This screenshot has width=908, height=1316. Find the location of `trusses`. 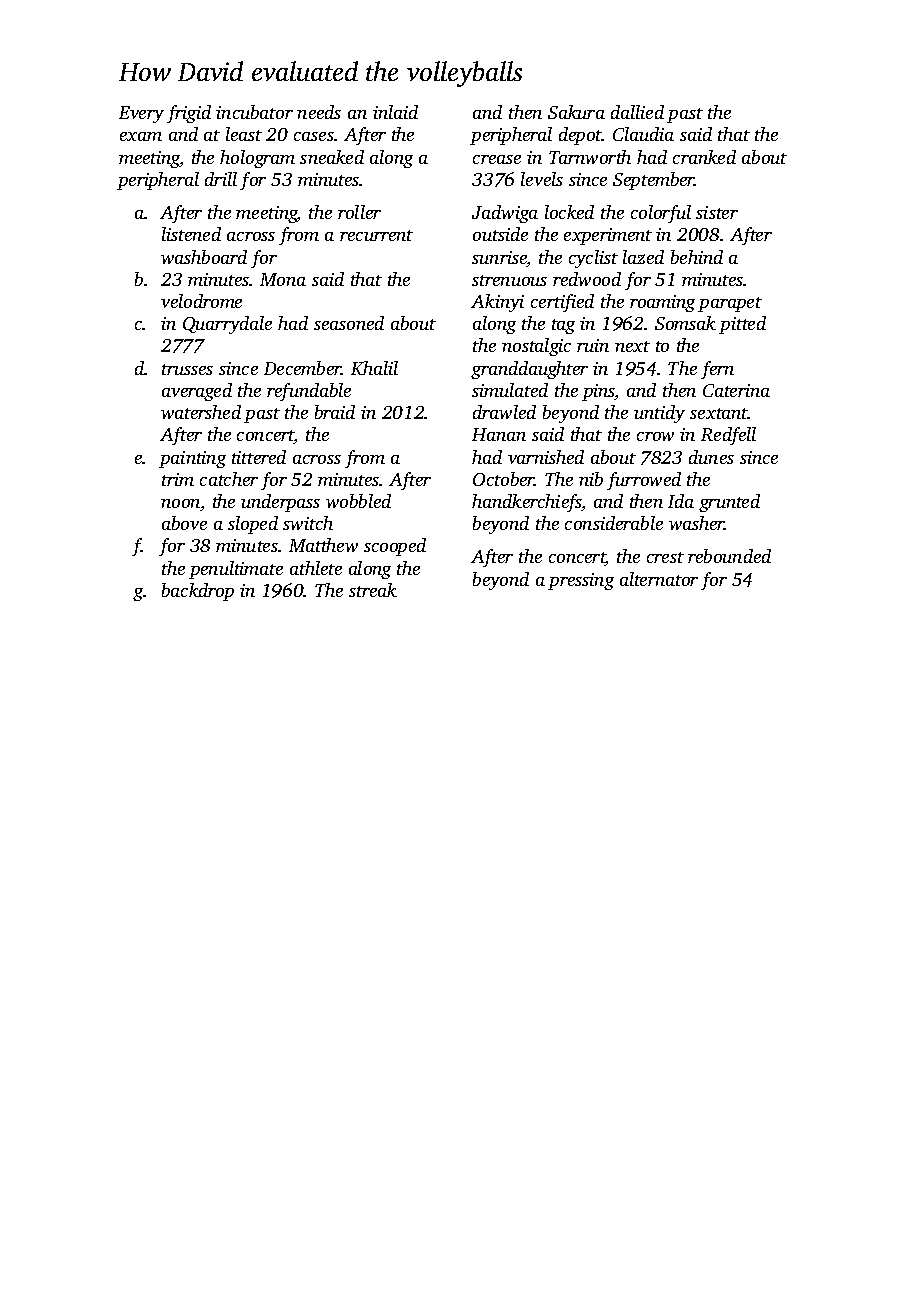

trusses is located at coordinates (187, 369).
